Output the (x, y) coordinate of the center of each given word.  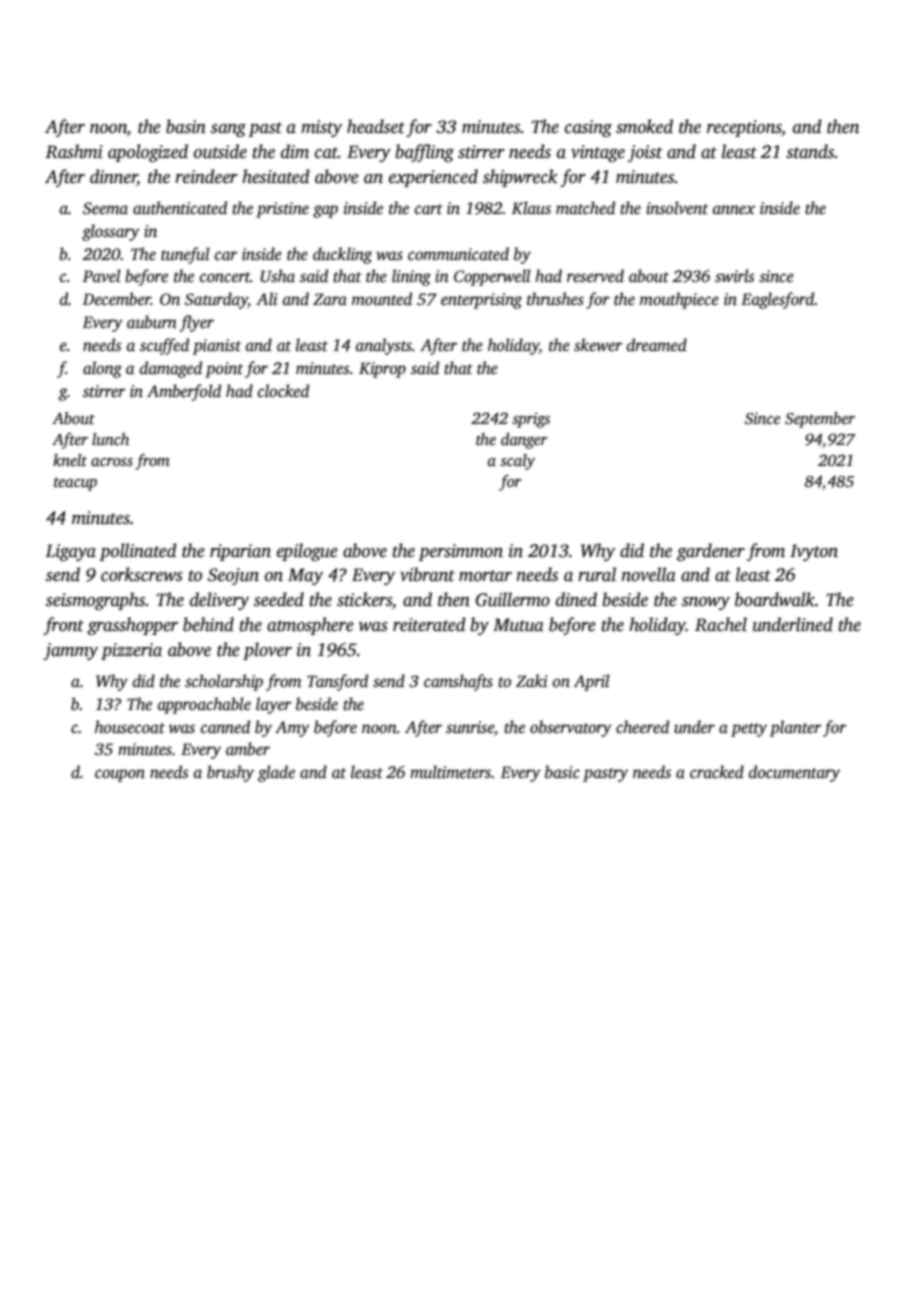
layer (273, 705)
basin (186, 126)
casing (588, 128)
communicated (458, 254)
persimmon (460, 552)
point (224, 370)
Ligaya (70, 552)
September (820, 420)
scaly (517, 462)
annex (734, 209)
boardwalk (775, 599)
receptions (744, 128)
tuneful (185, 255)
